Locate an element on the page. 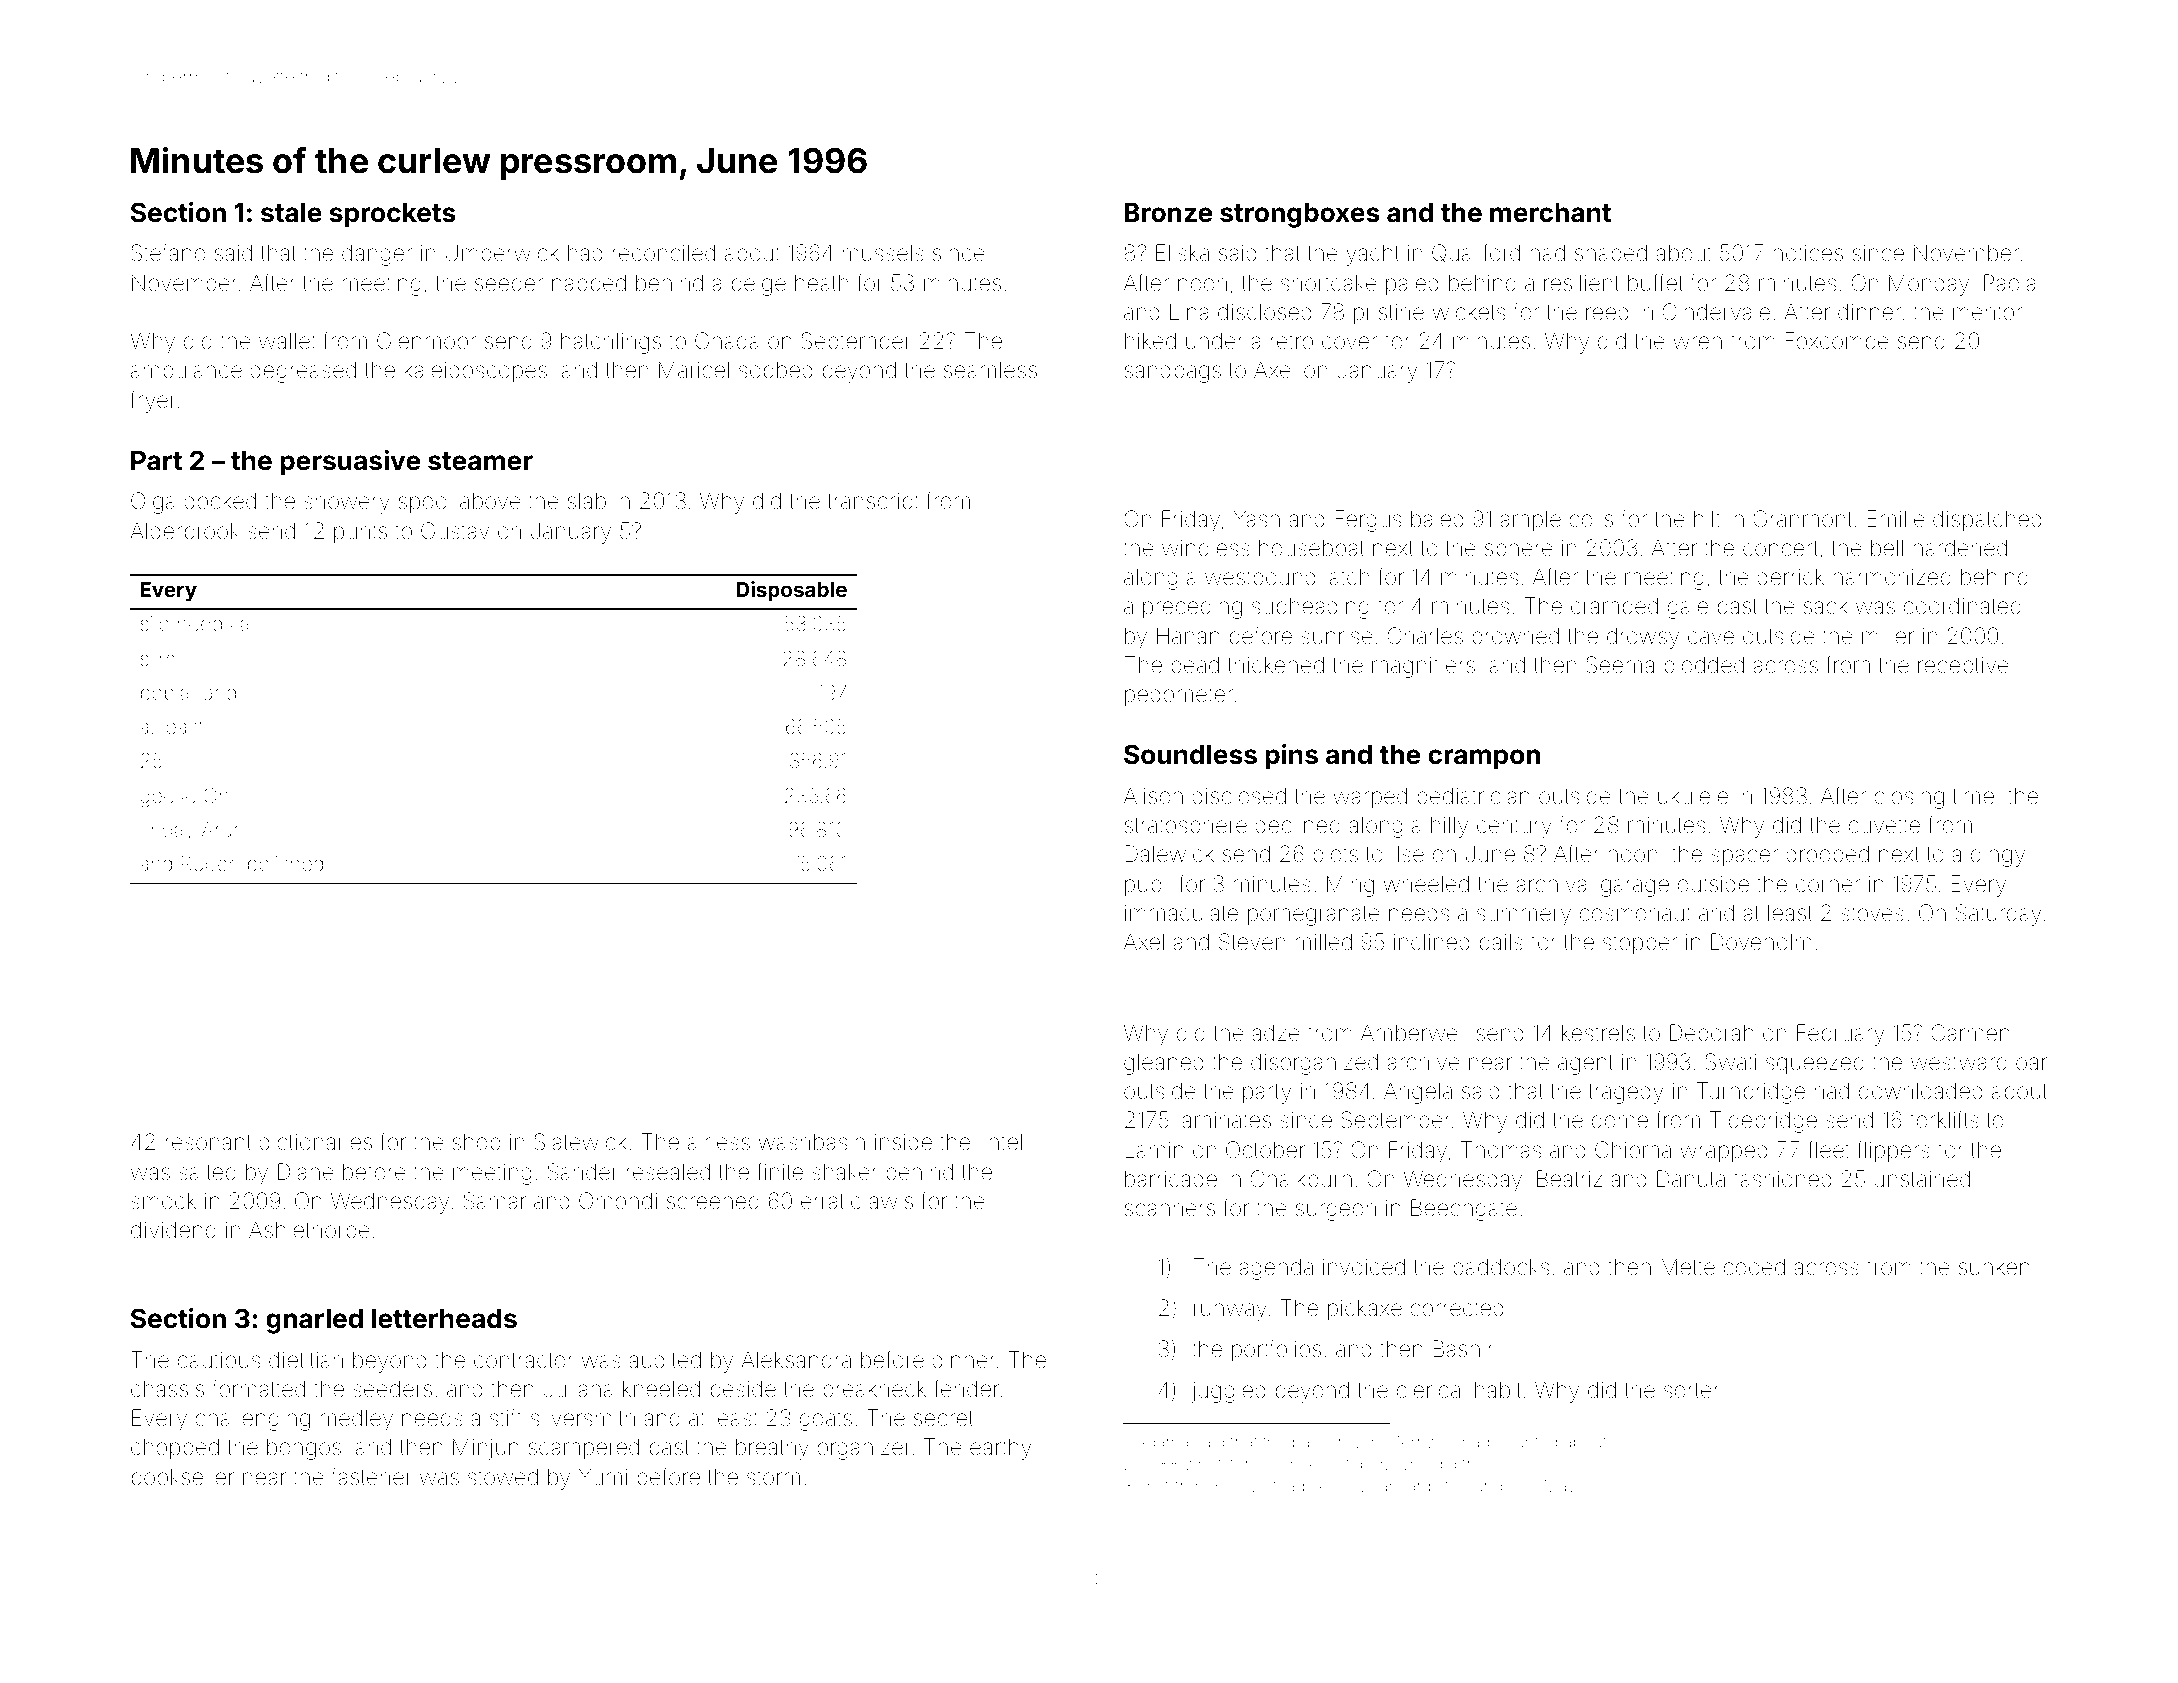  Hanan is located at coordinates (1188, 636).
